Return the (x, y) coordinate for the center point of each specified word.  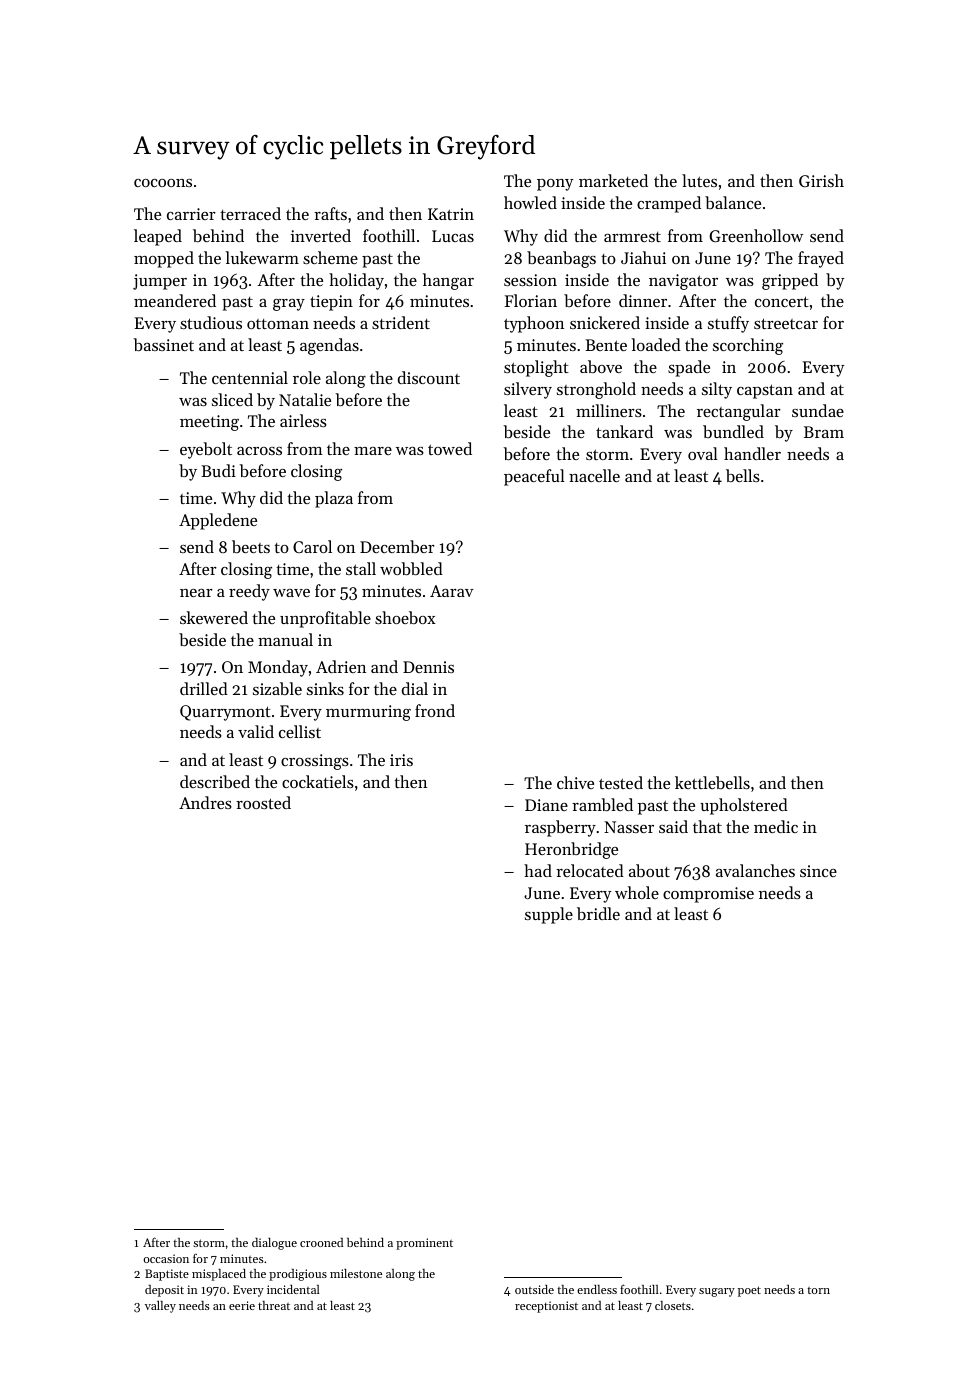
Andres (205, 802)
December (397, 546)
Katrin (451, 214)
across (259, 451)
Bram (824, 432)
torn (818, 1290)
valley (160, 1307)
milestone (356, 1273)
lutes (699, 180)
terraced (250, 213)
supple (549, 915)
